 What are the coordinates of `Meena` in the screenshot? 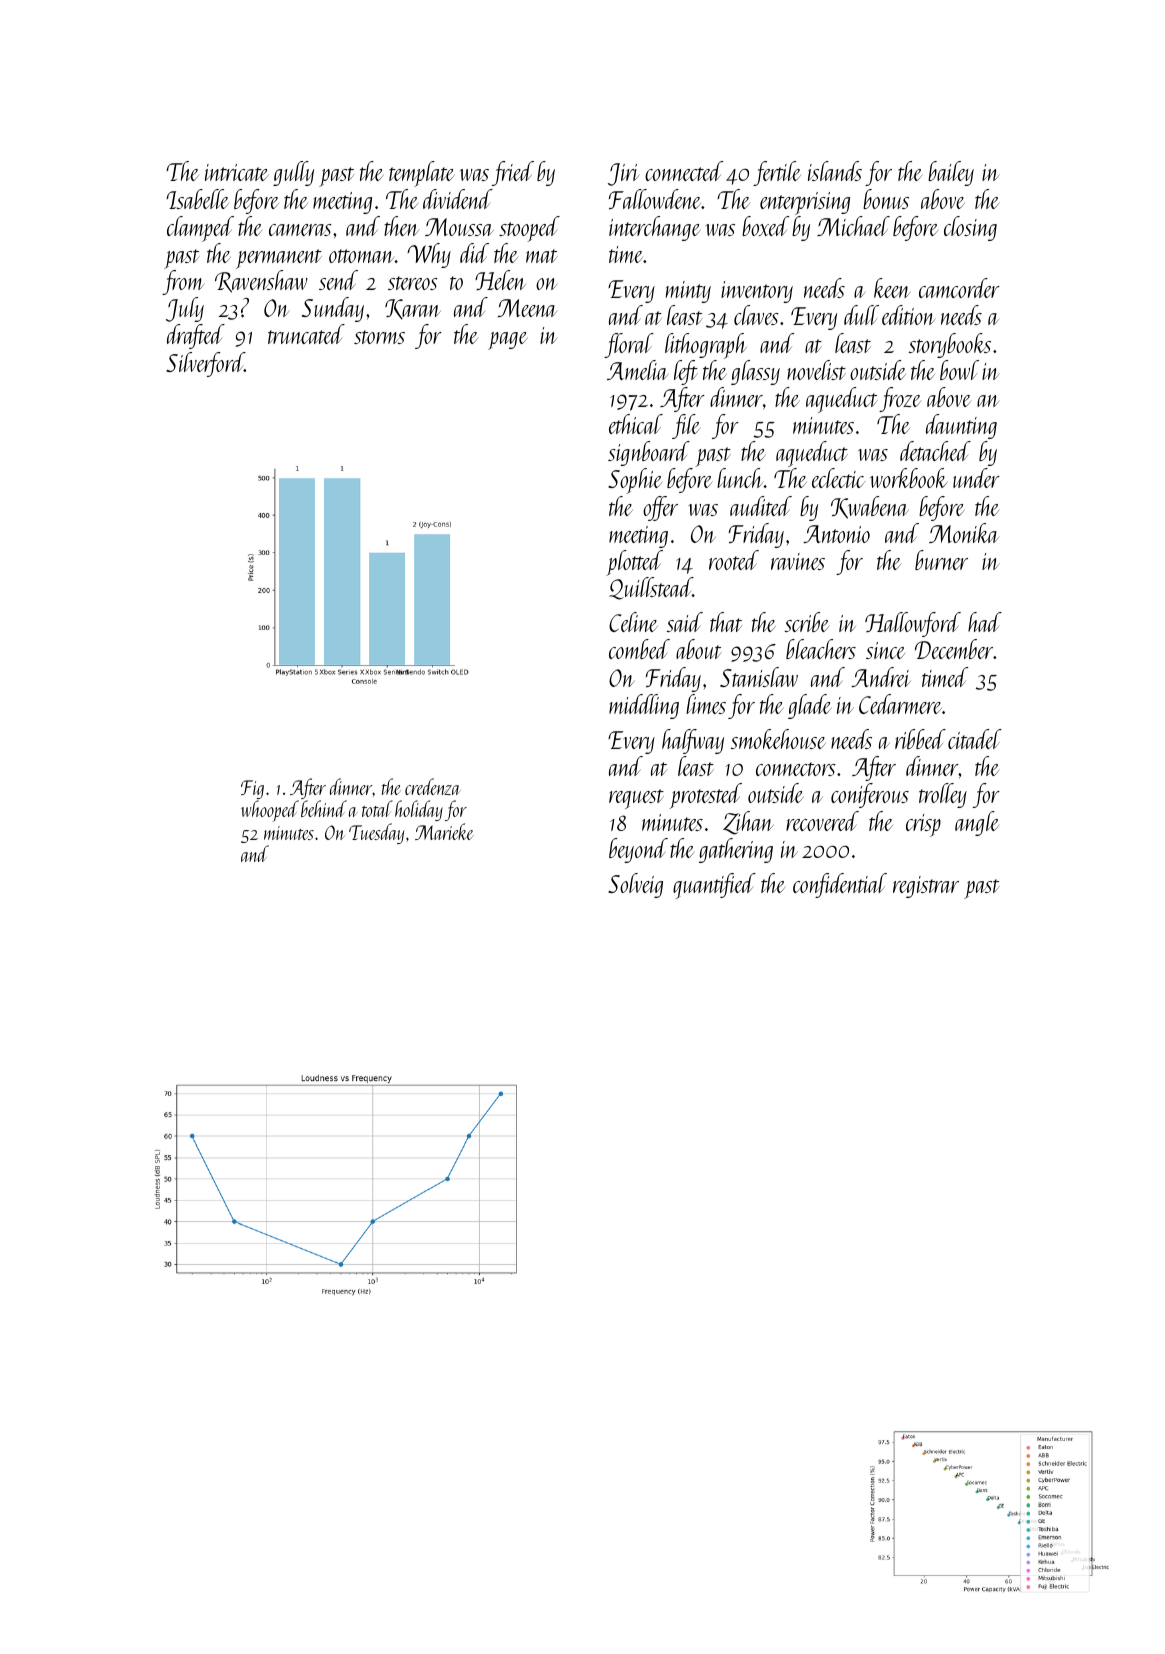 It's located at (527, 308).
